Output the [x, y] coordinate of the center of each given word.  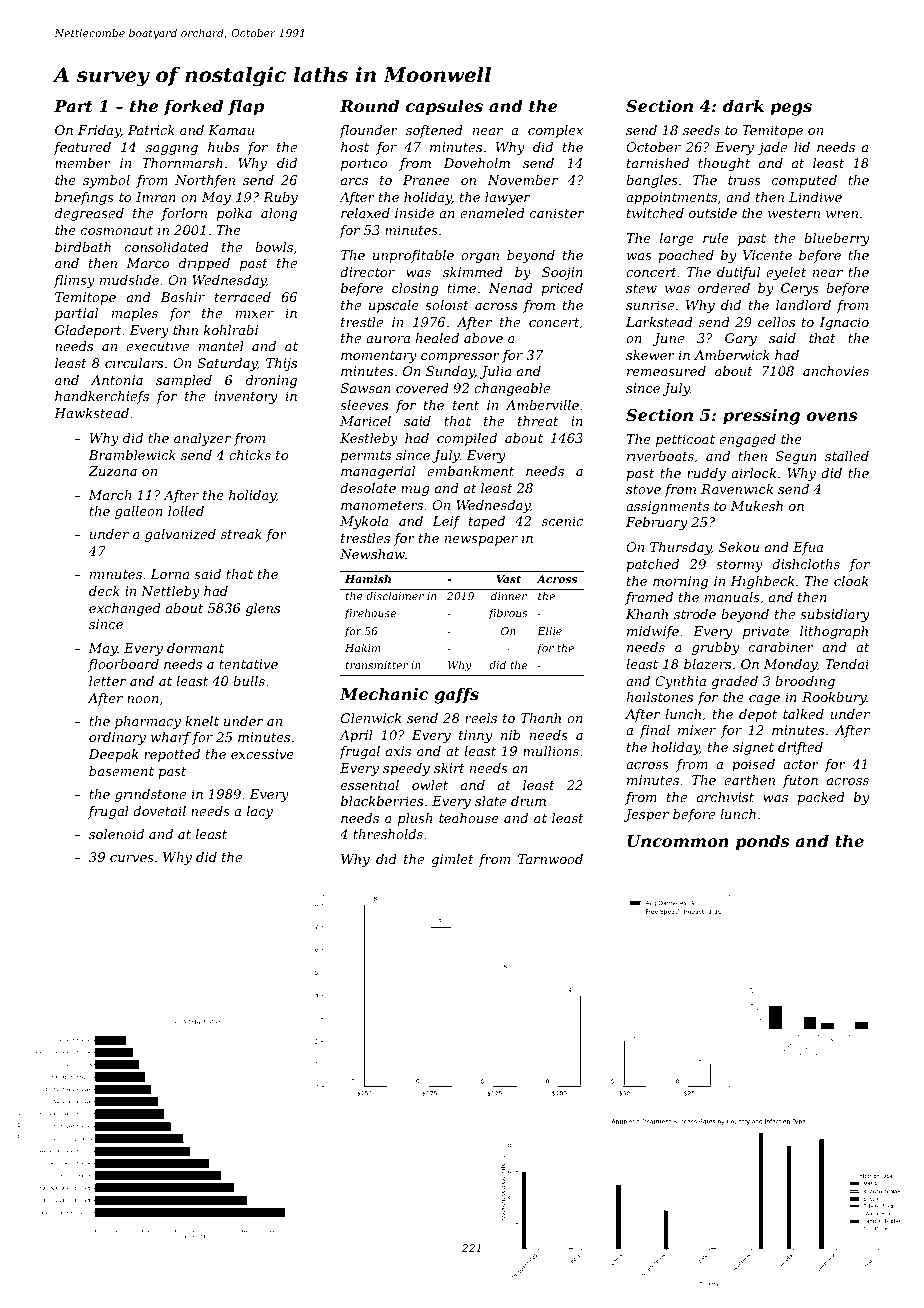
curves [132, 858]
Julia [495, 372]
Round [369, 105]
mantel [221, 346]
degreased [89, 214]
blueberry [836, 239]
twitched [655, 213]
